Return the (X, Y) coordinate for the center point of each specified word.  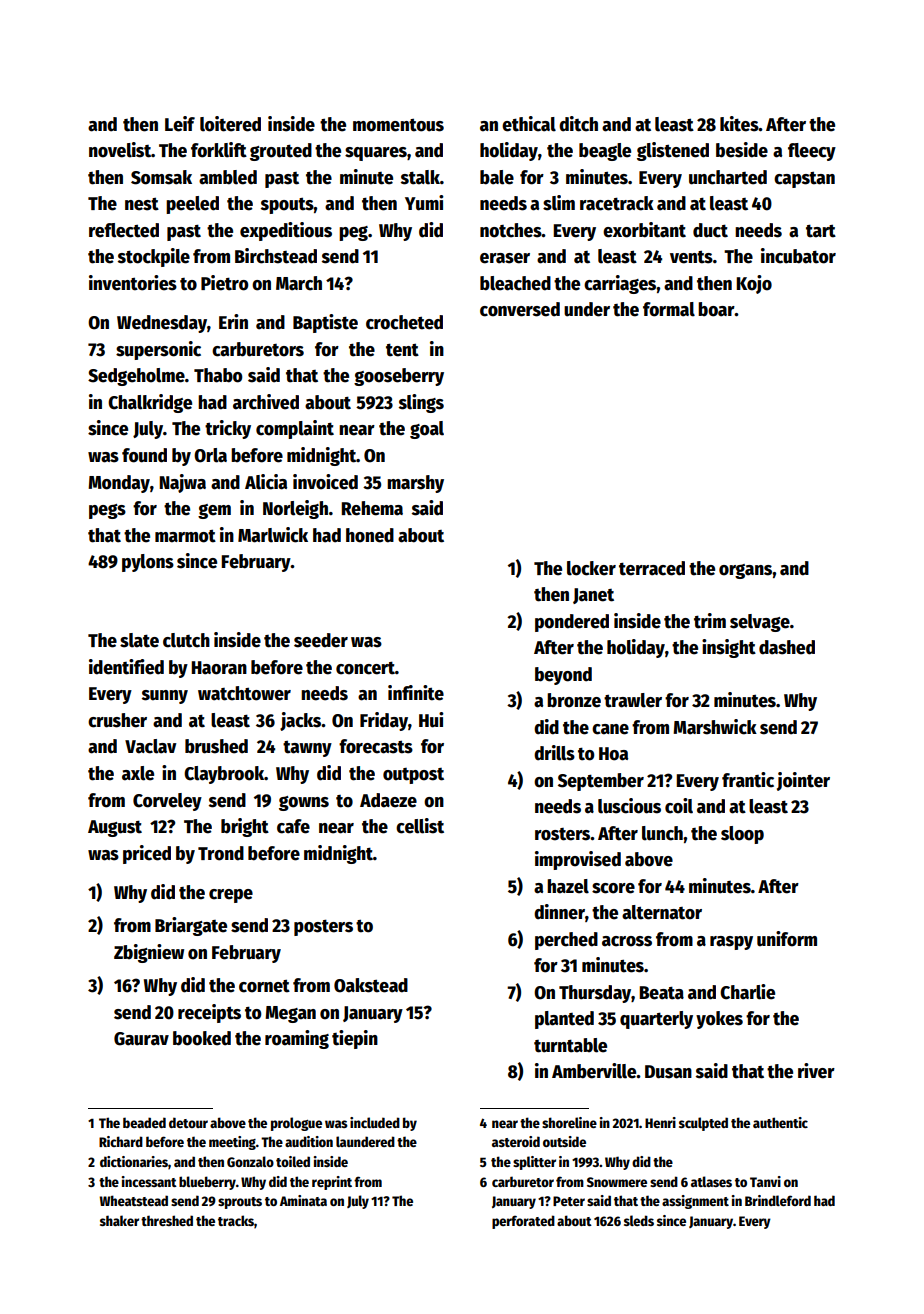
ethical (529, 124)
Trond (221, 853)
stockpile (154, 257)
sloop (742, 835)
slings (421, 403)
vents (691, 257)
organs (746, 571)
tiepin (355, 1039)
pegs (107, 511)
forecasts (376, 746)
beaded (144, 1122)
